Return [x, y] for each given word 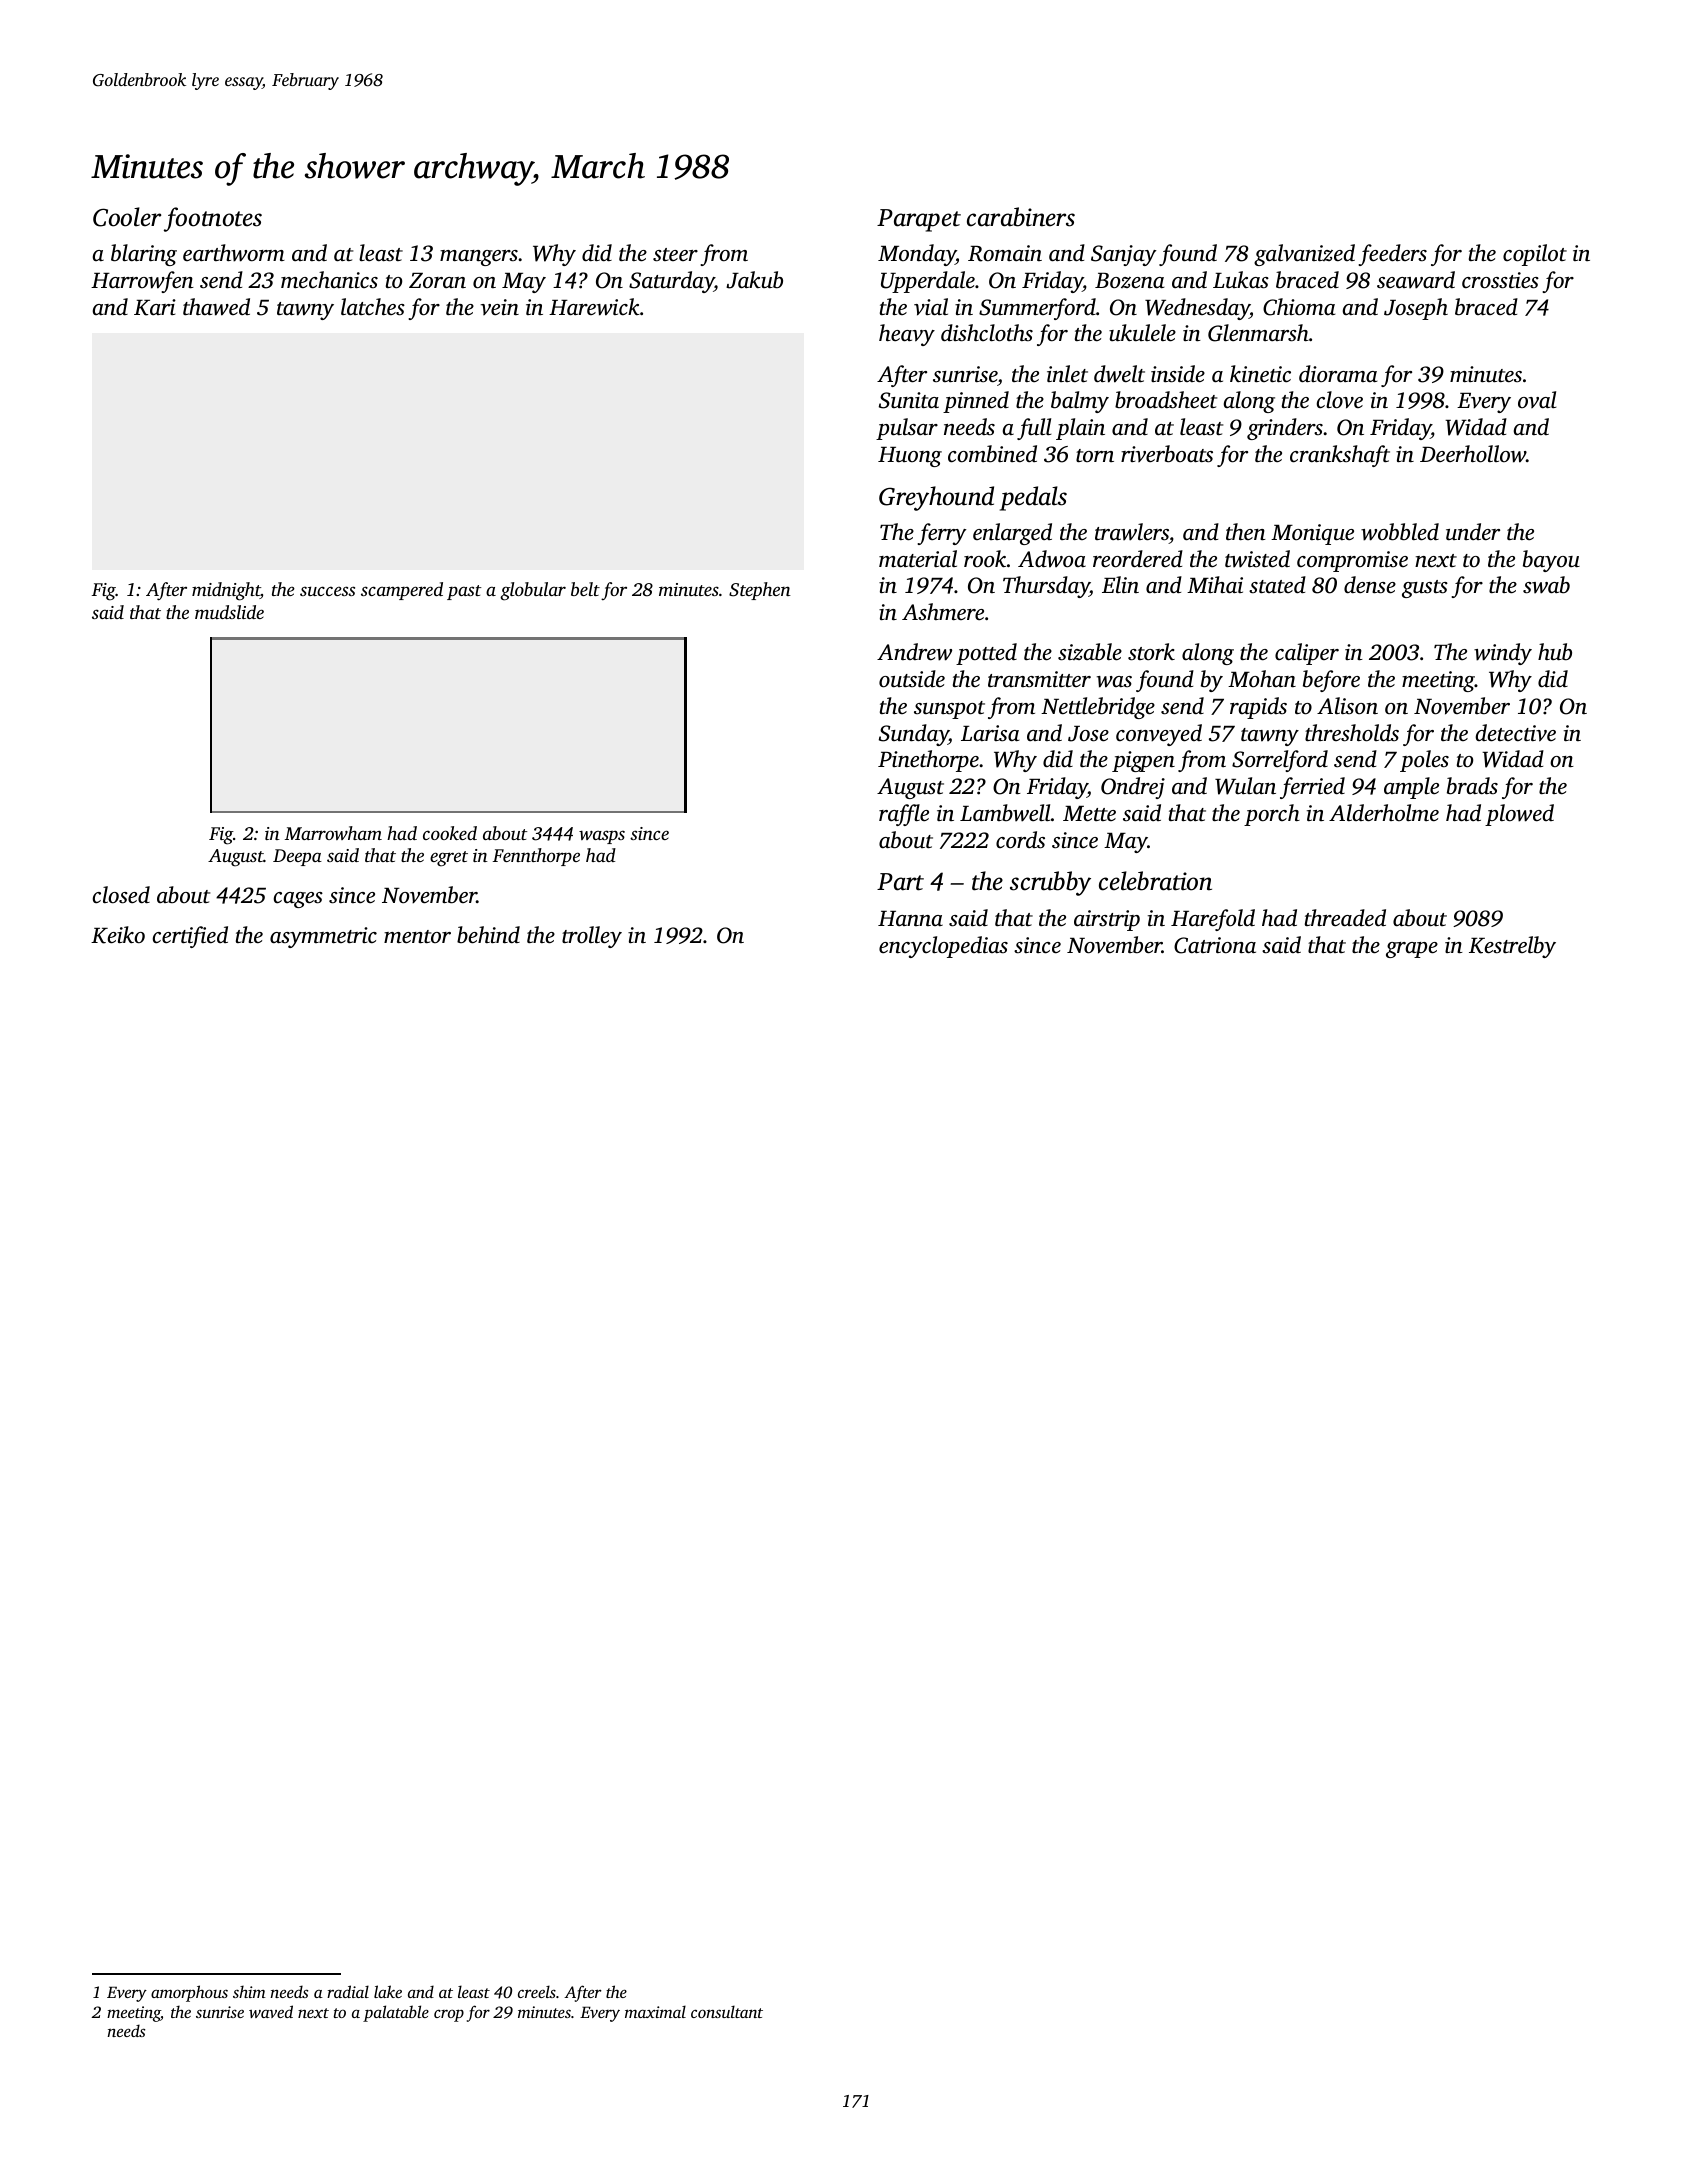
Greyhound [936, 498]
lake [388, 1991]
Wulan [1245, 786]
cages [298, 900]
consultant [727, 2011]
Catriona [1215, 945]
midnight [226, 591]
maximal [655, 2011]
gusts [1425, 589]
